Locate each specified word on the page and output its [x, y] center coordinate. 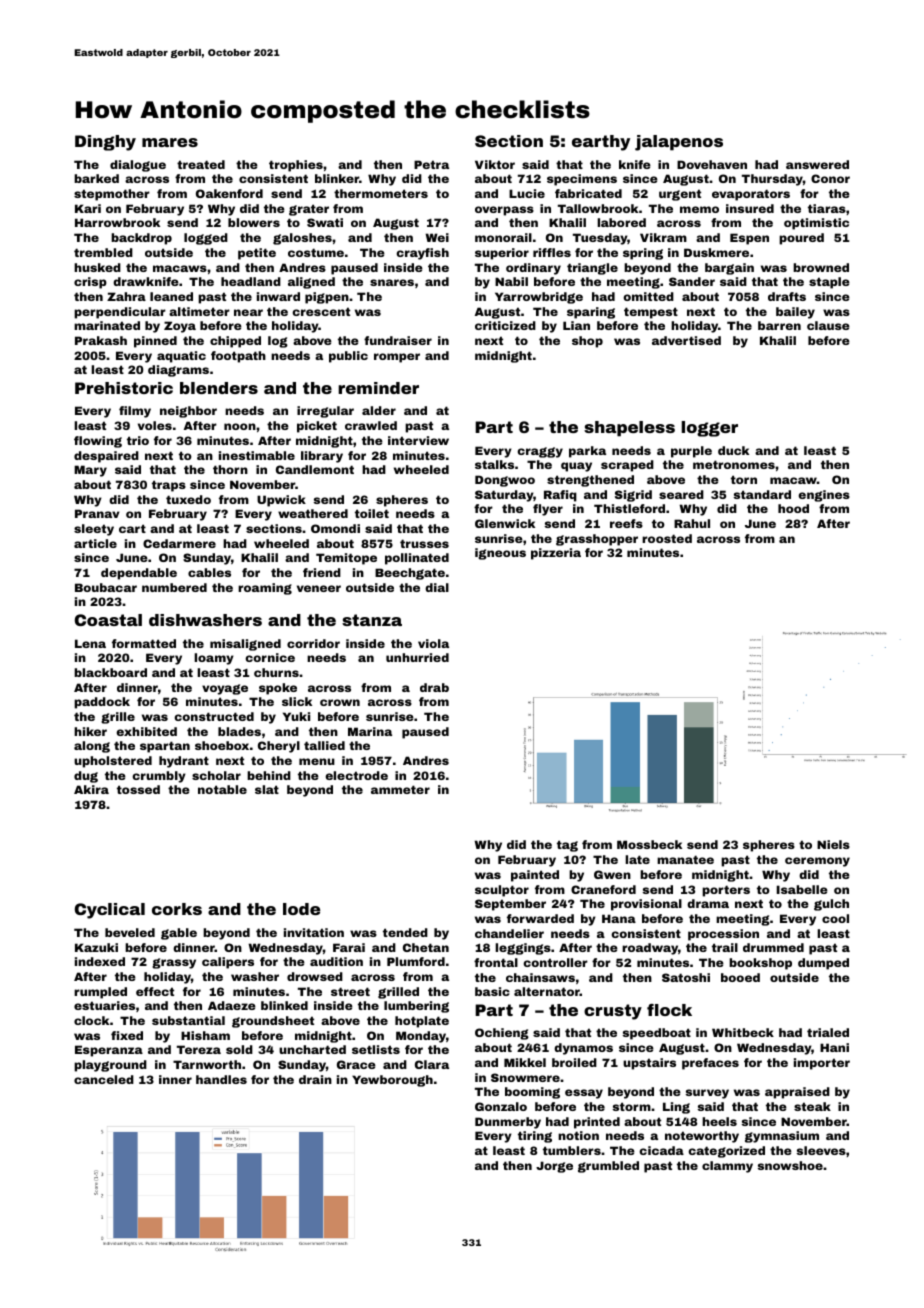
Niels [833, 844]
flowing [98, 442]
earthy [601, 143]
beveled [130, 932]
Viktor [495, 164]
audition [336, 961]
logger [710, 429]
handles [221, 1079]
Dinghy [105, 143]
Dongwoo [505, 481]
